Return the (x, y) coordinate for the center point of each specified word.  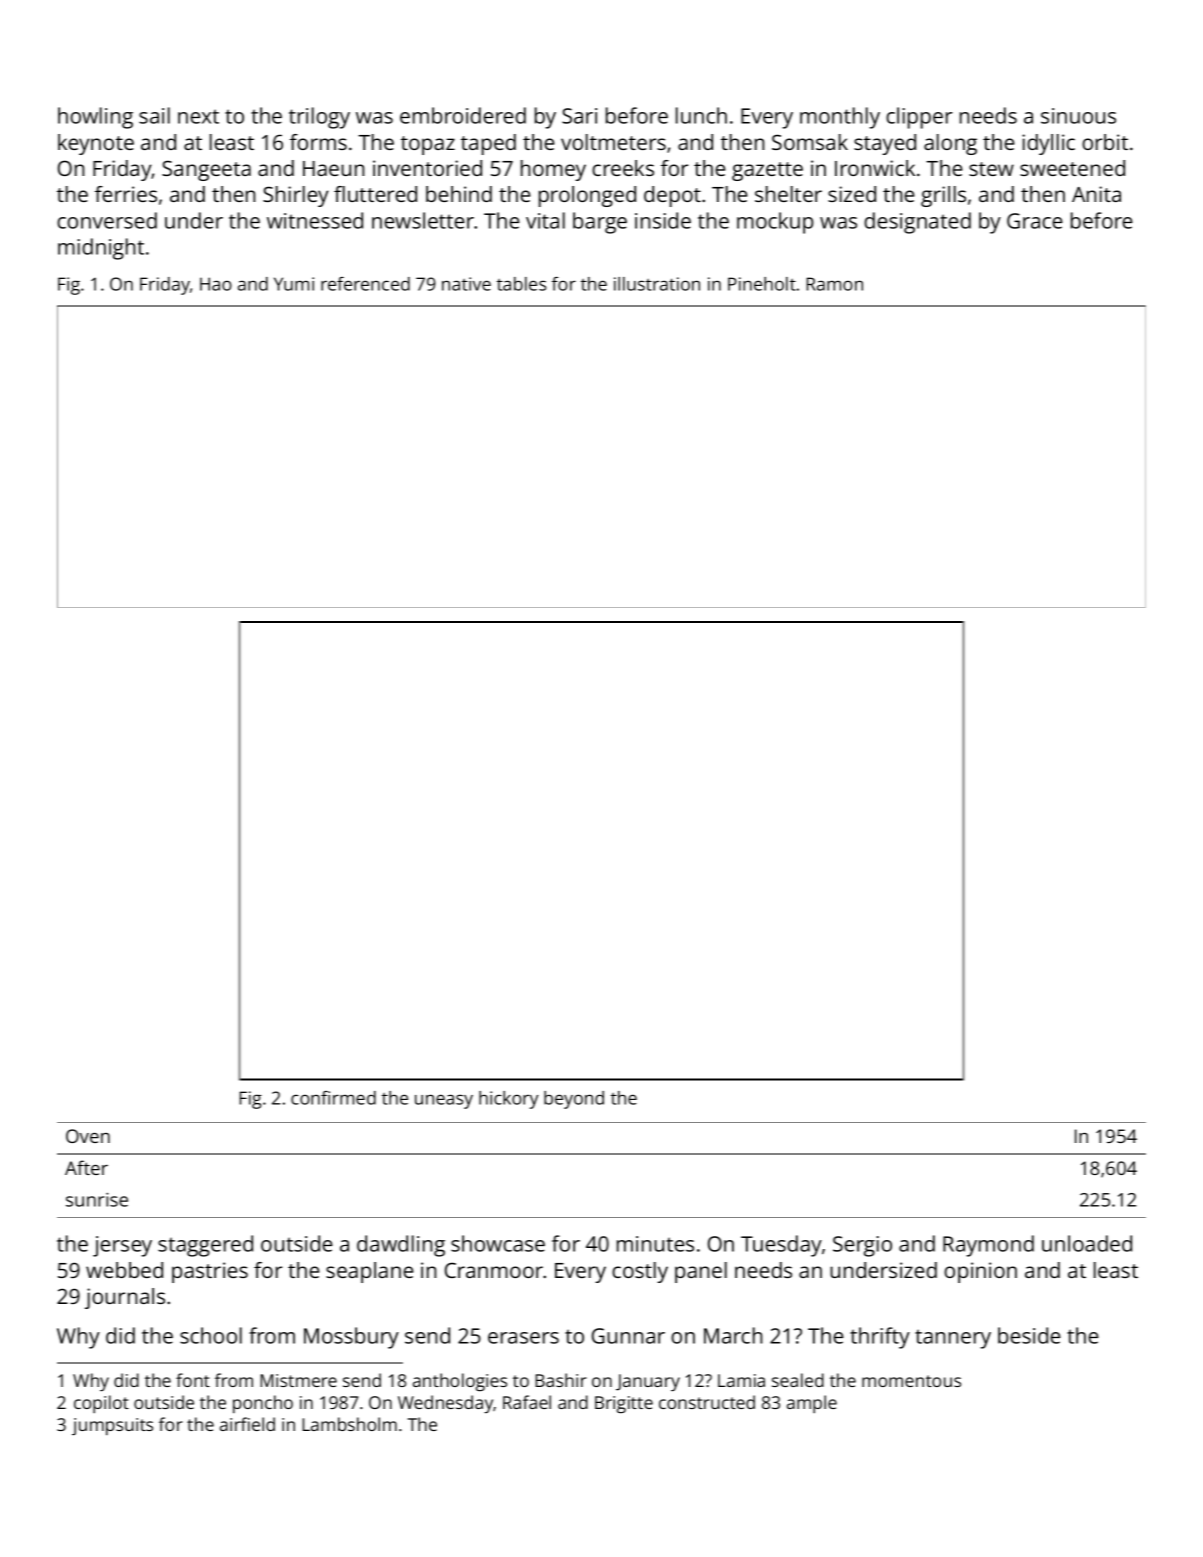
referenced (365, 284)
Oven (88, 1136)
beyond (574, 1100)
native (466, 284)
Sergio (862, 1246)
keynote (96, 144)
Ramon (835, 284)
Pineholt (762, 284)
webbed (124, 1270)
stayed (885, 144)
